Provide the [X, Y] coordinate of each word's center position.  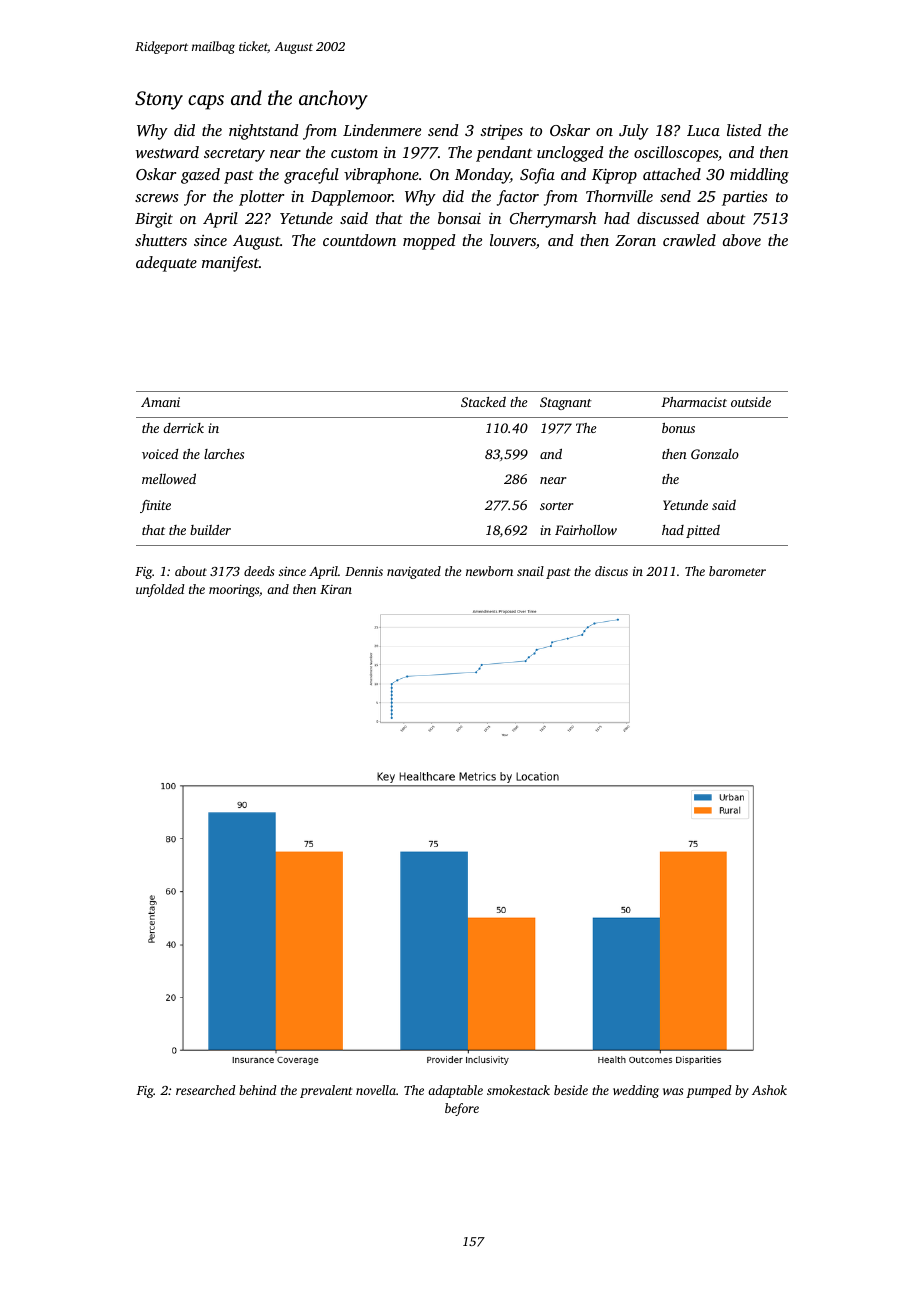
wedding [636, 1091]
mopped [429, 242]
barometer [737, 571]
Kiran [336, 589]
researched [206, 1090]
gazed [200, 176]
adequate [166, 264]
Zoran [635, 240]
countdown [359, 240]
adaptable [455, 1091]
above [742, 240]
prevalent [326, 1091]
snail [530, 571]
